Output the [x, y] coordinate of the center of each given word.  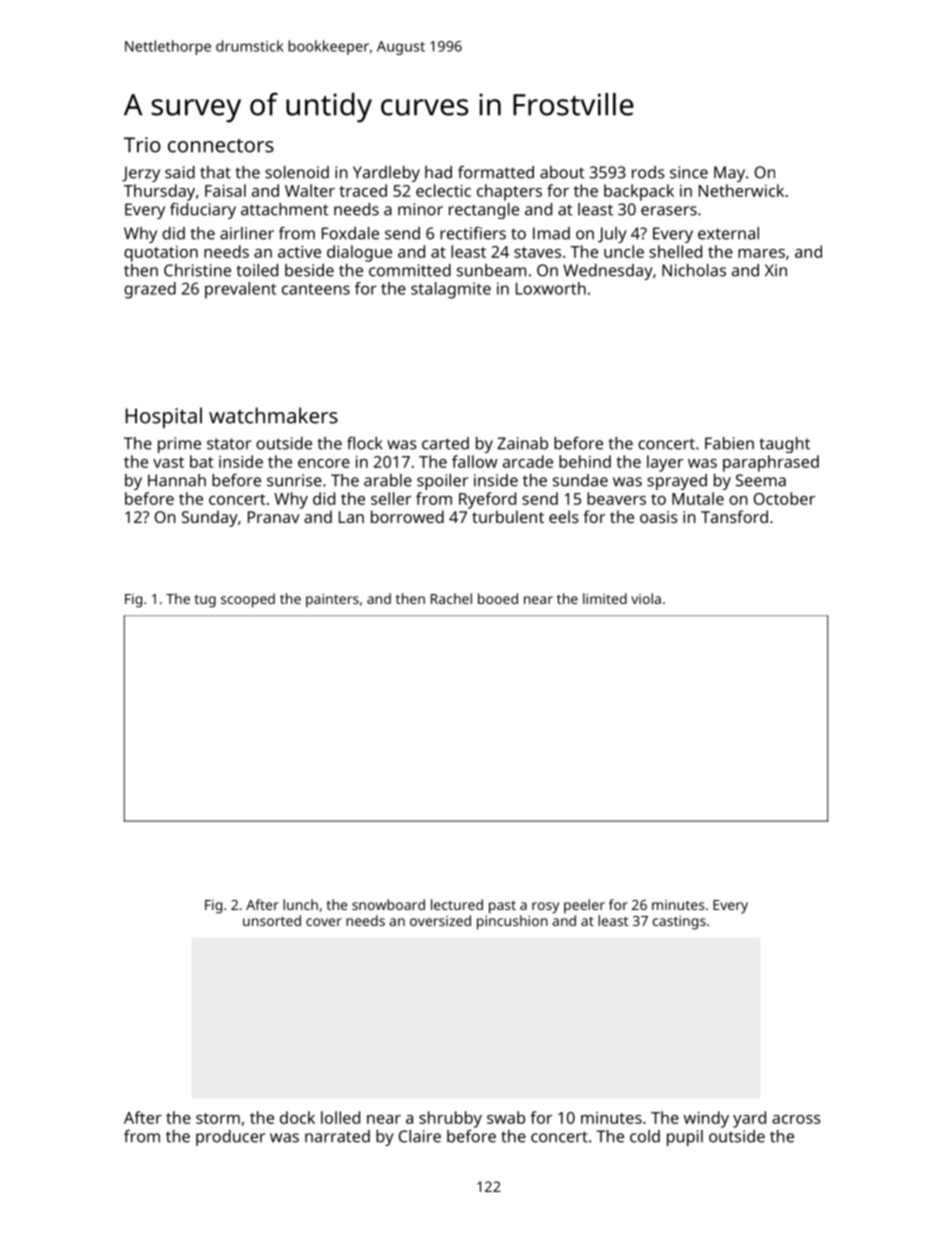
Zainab [522, 443]
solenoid [297, 172]
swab [506, 1117]
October [784, 498]
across [796, 1119]
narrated [337, 1136]
